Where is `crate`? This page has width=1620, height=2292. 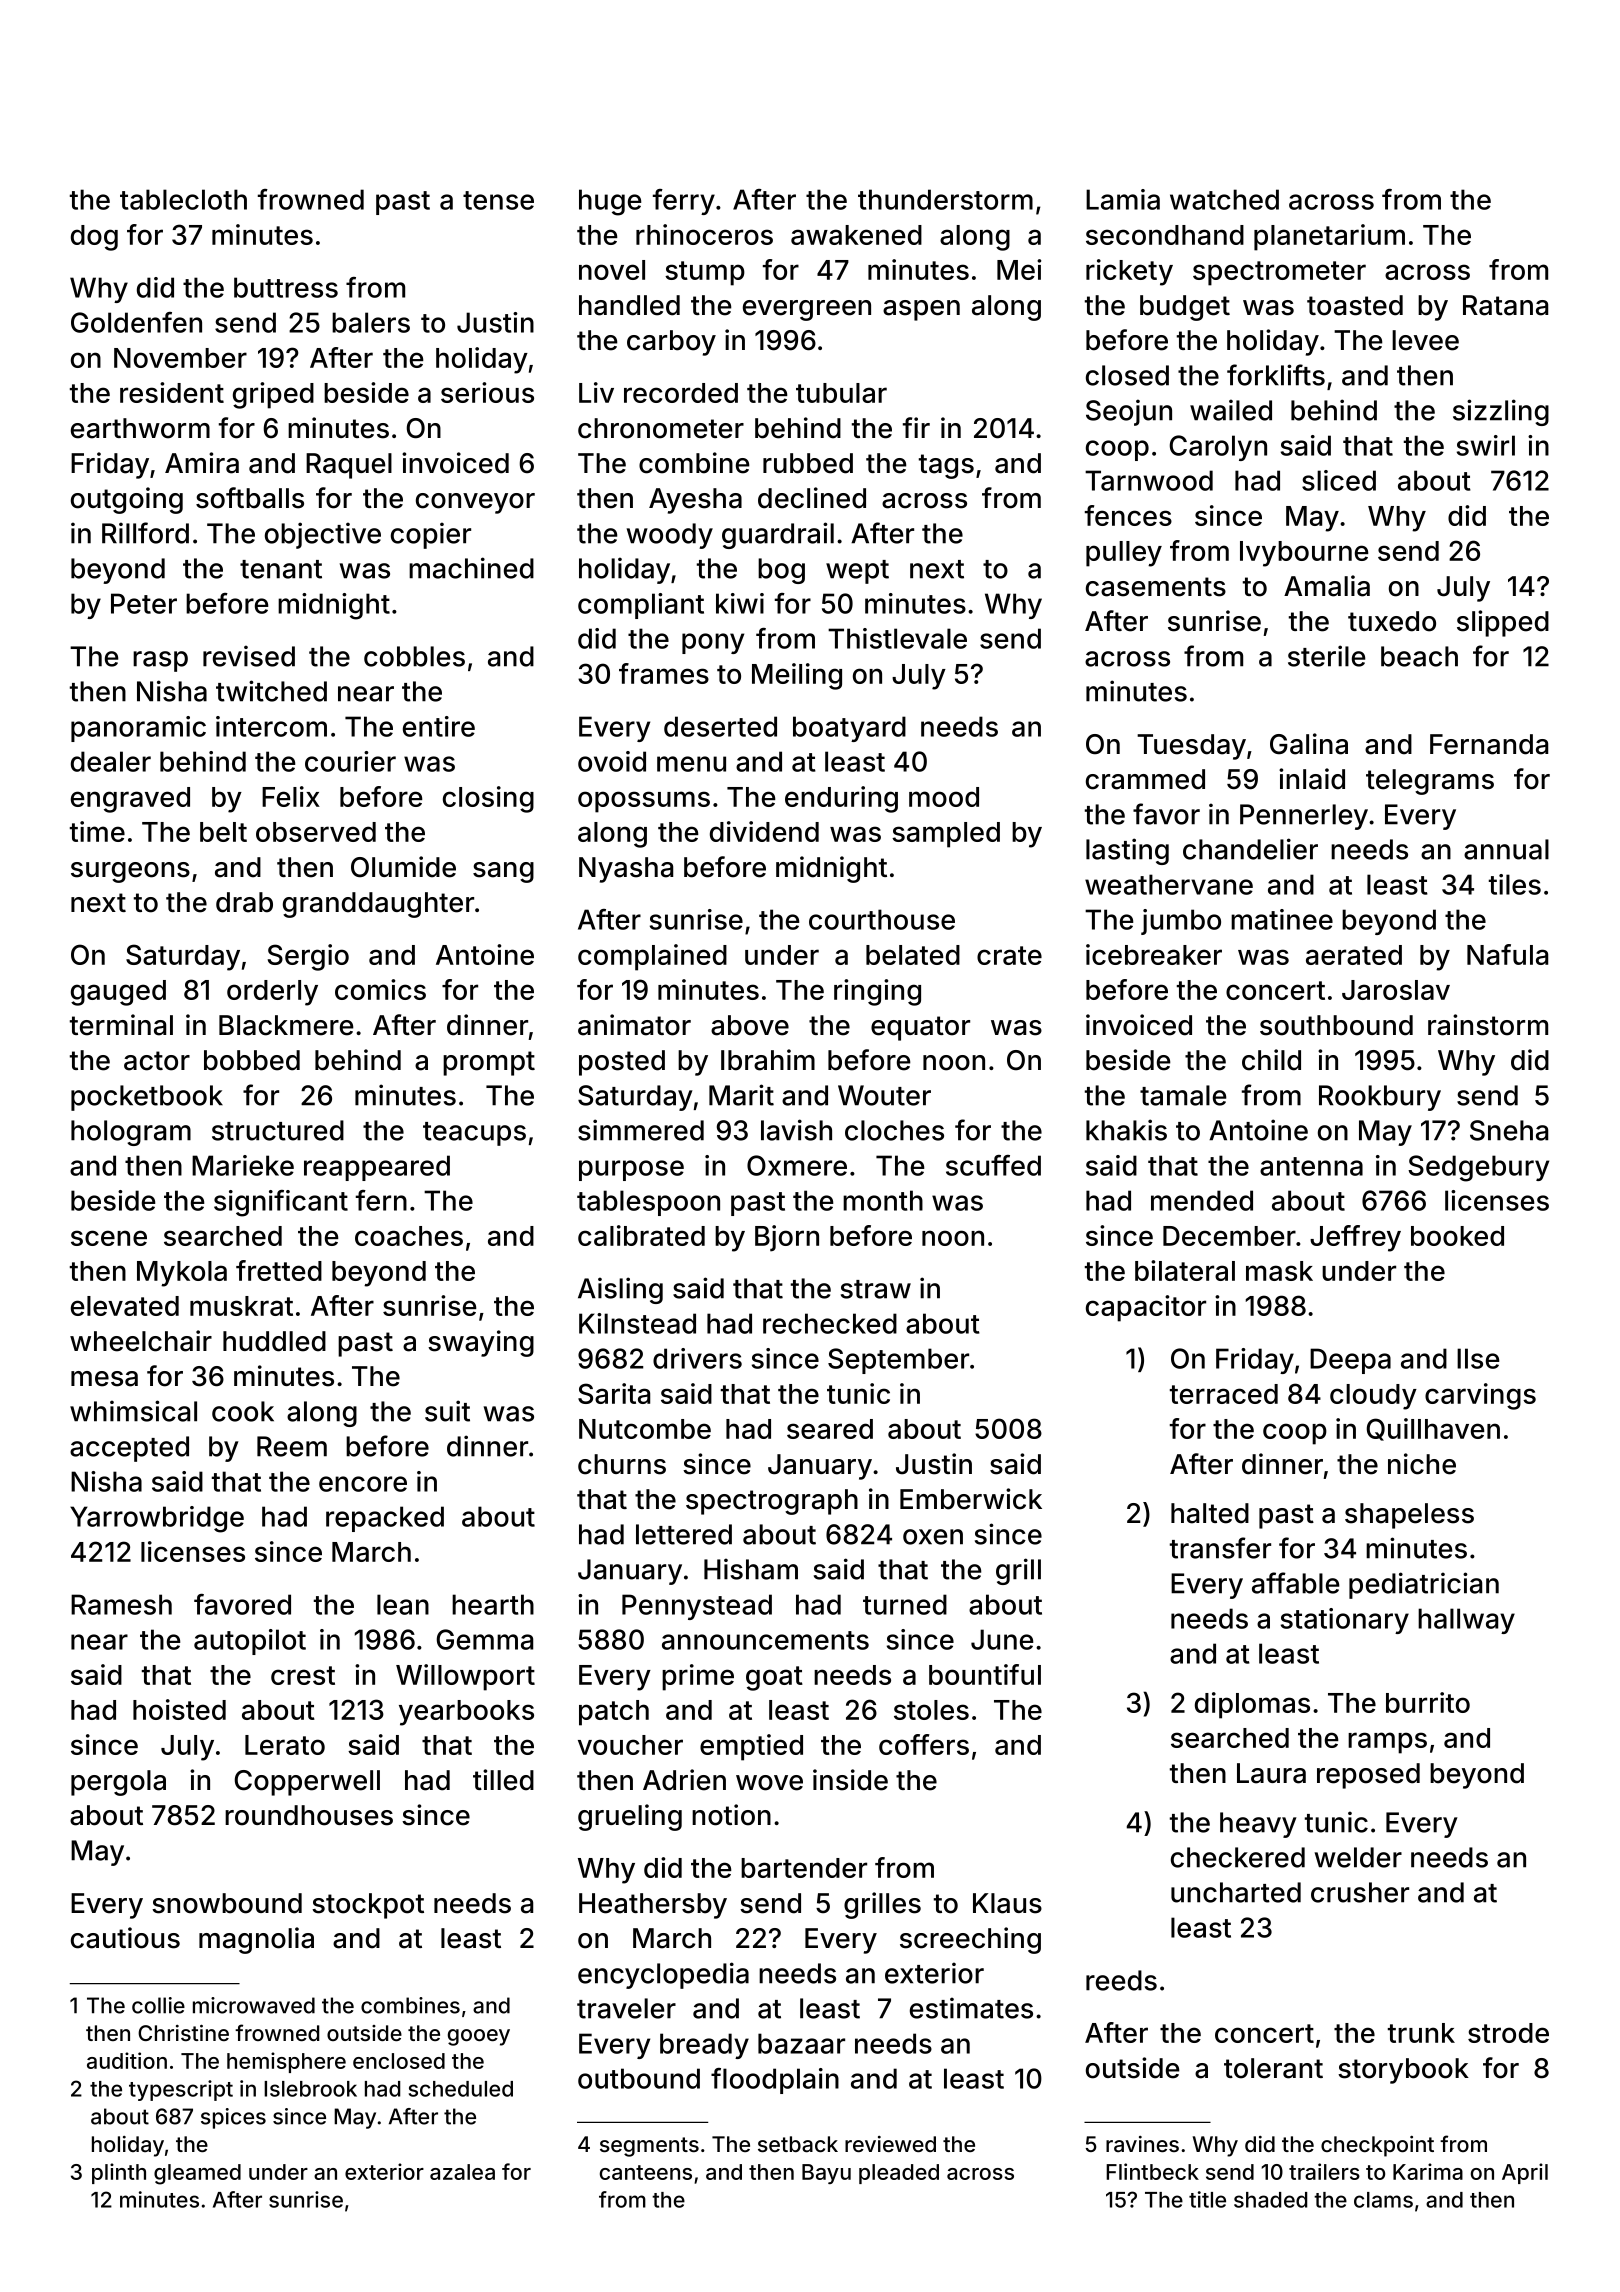 crate is located at coordinates (1009, 955).
